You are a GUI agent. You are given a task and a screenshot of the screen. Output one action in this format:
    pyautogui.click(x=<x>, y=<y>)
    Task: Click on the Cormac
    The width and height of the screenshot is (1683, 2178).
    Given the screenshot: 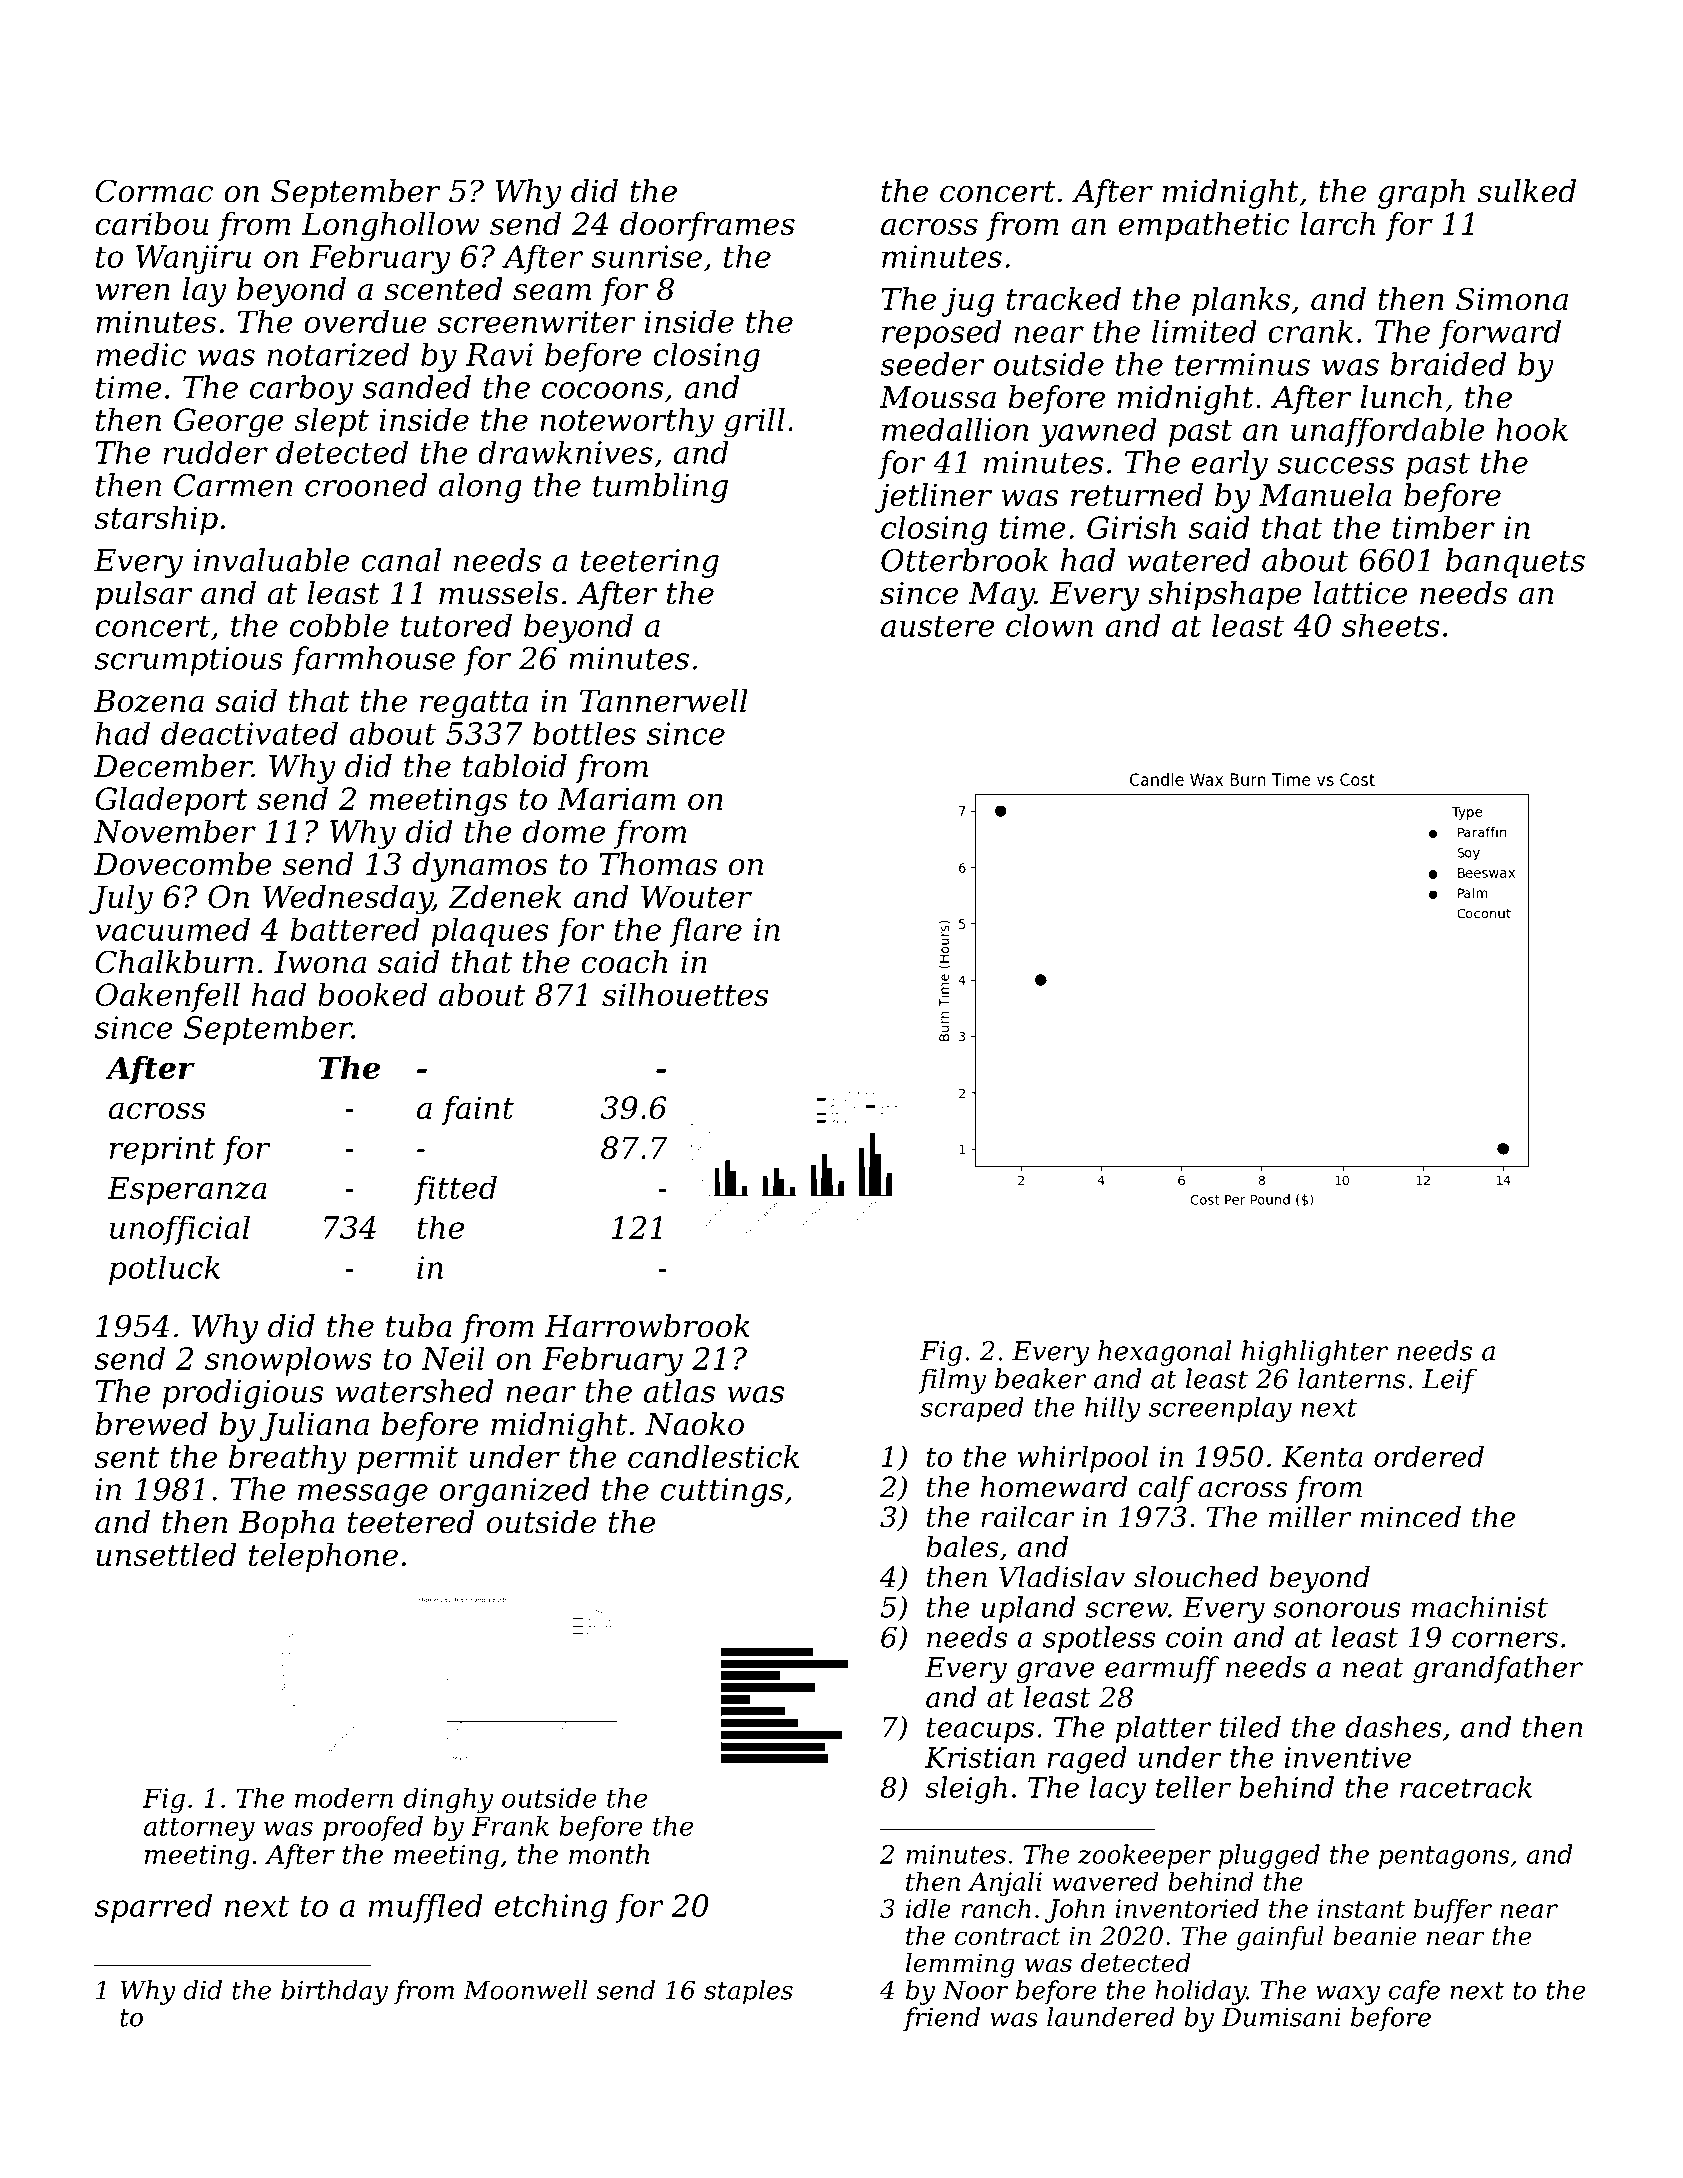 What is the action you would take?
    pyautogui.click(x=154, y=191)
